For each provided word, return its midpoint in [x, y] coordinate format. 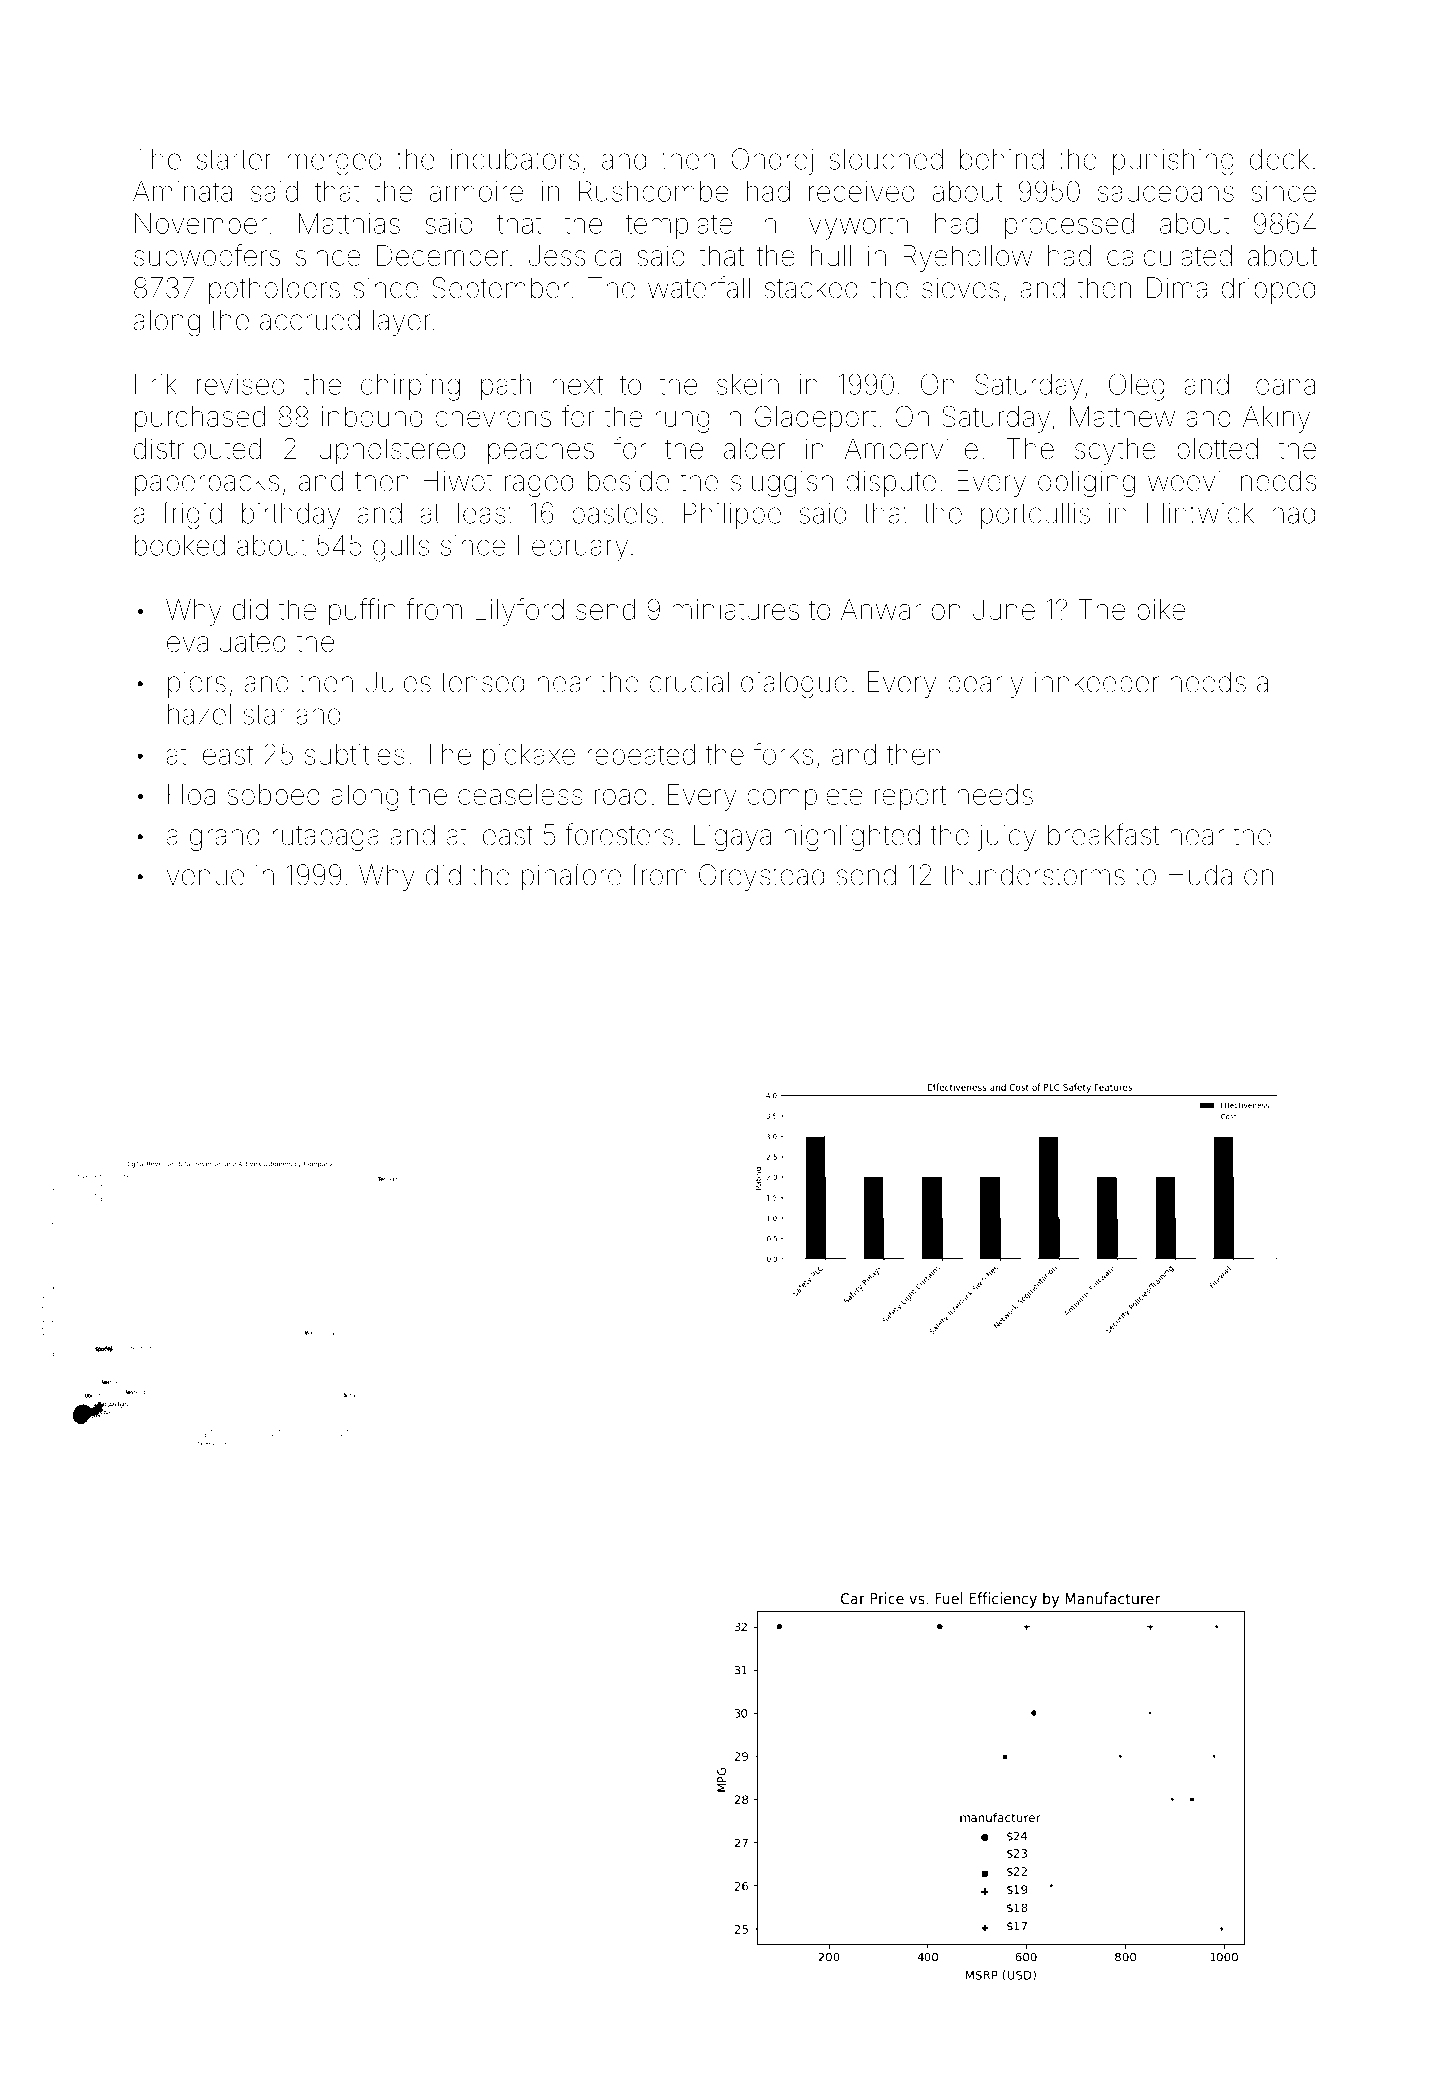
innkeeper [1097, 685]
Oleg [1137, 387]
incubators [514, 159]
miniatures [735, 609]
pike [1161, 612]
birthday [291, 515]
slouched [886, 159]
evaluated [226, 641]
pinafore [571, 877]
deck [1279, 159]
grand [225, 837]
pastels [614, 515]
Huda [1200, 875]
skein [748, 384]
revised [241, 384]
